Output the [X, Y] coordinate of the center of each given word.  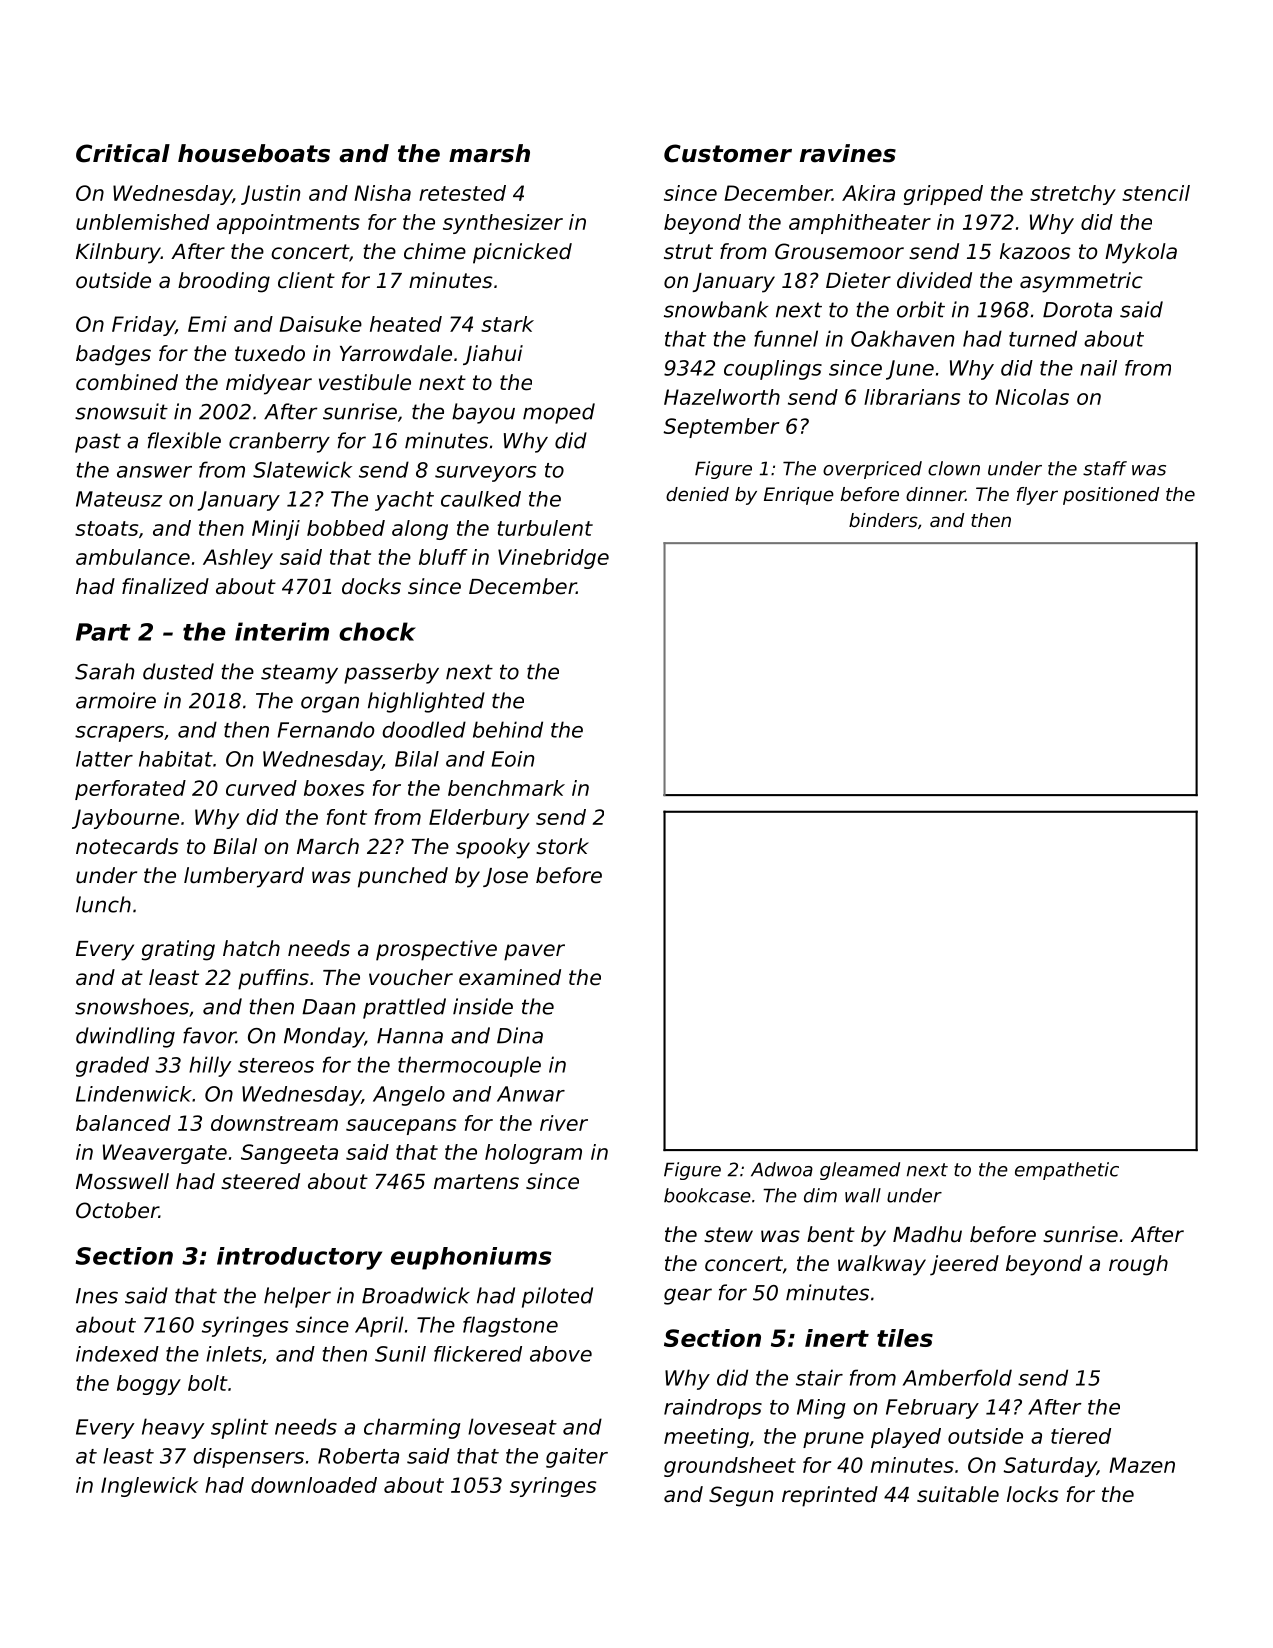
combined [127, 382]
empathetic [1067, 1171]
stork [562, 846]
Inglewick [149, 1487]
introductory [299, 1258]
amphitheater [860, 224]
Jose [505, 877]
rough [1138, 1265]
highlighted [426, 702]
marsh [489, 153]
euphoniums [471, 1258]
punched [403, 877]
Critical [123, 153]
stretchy [1073, 195]
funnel [786, 338]
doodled [424, 729]
